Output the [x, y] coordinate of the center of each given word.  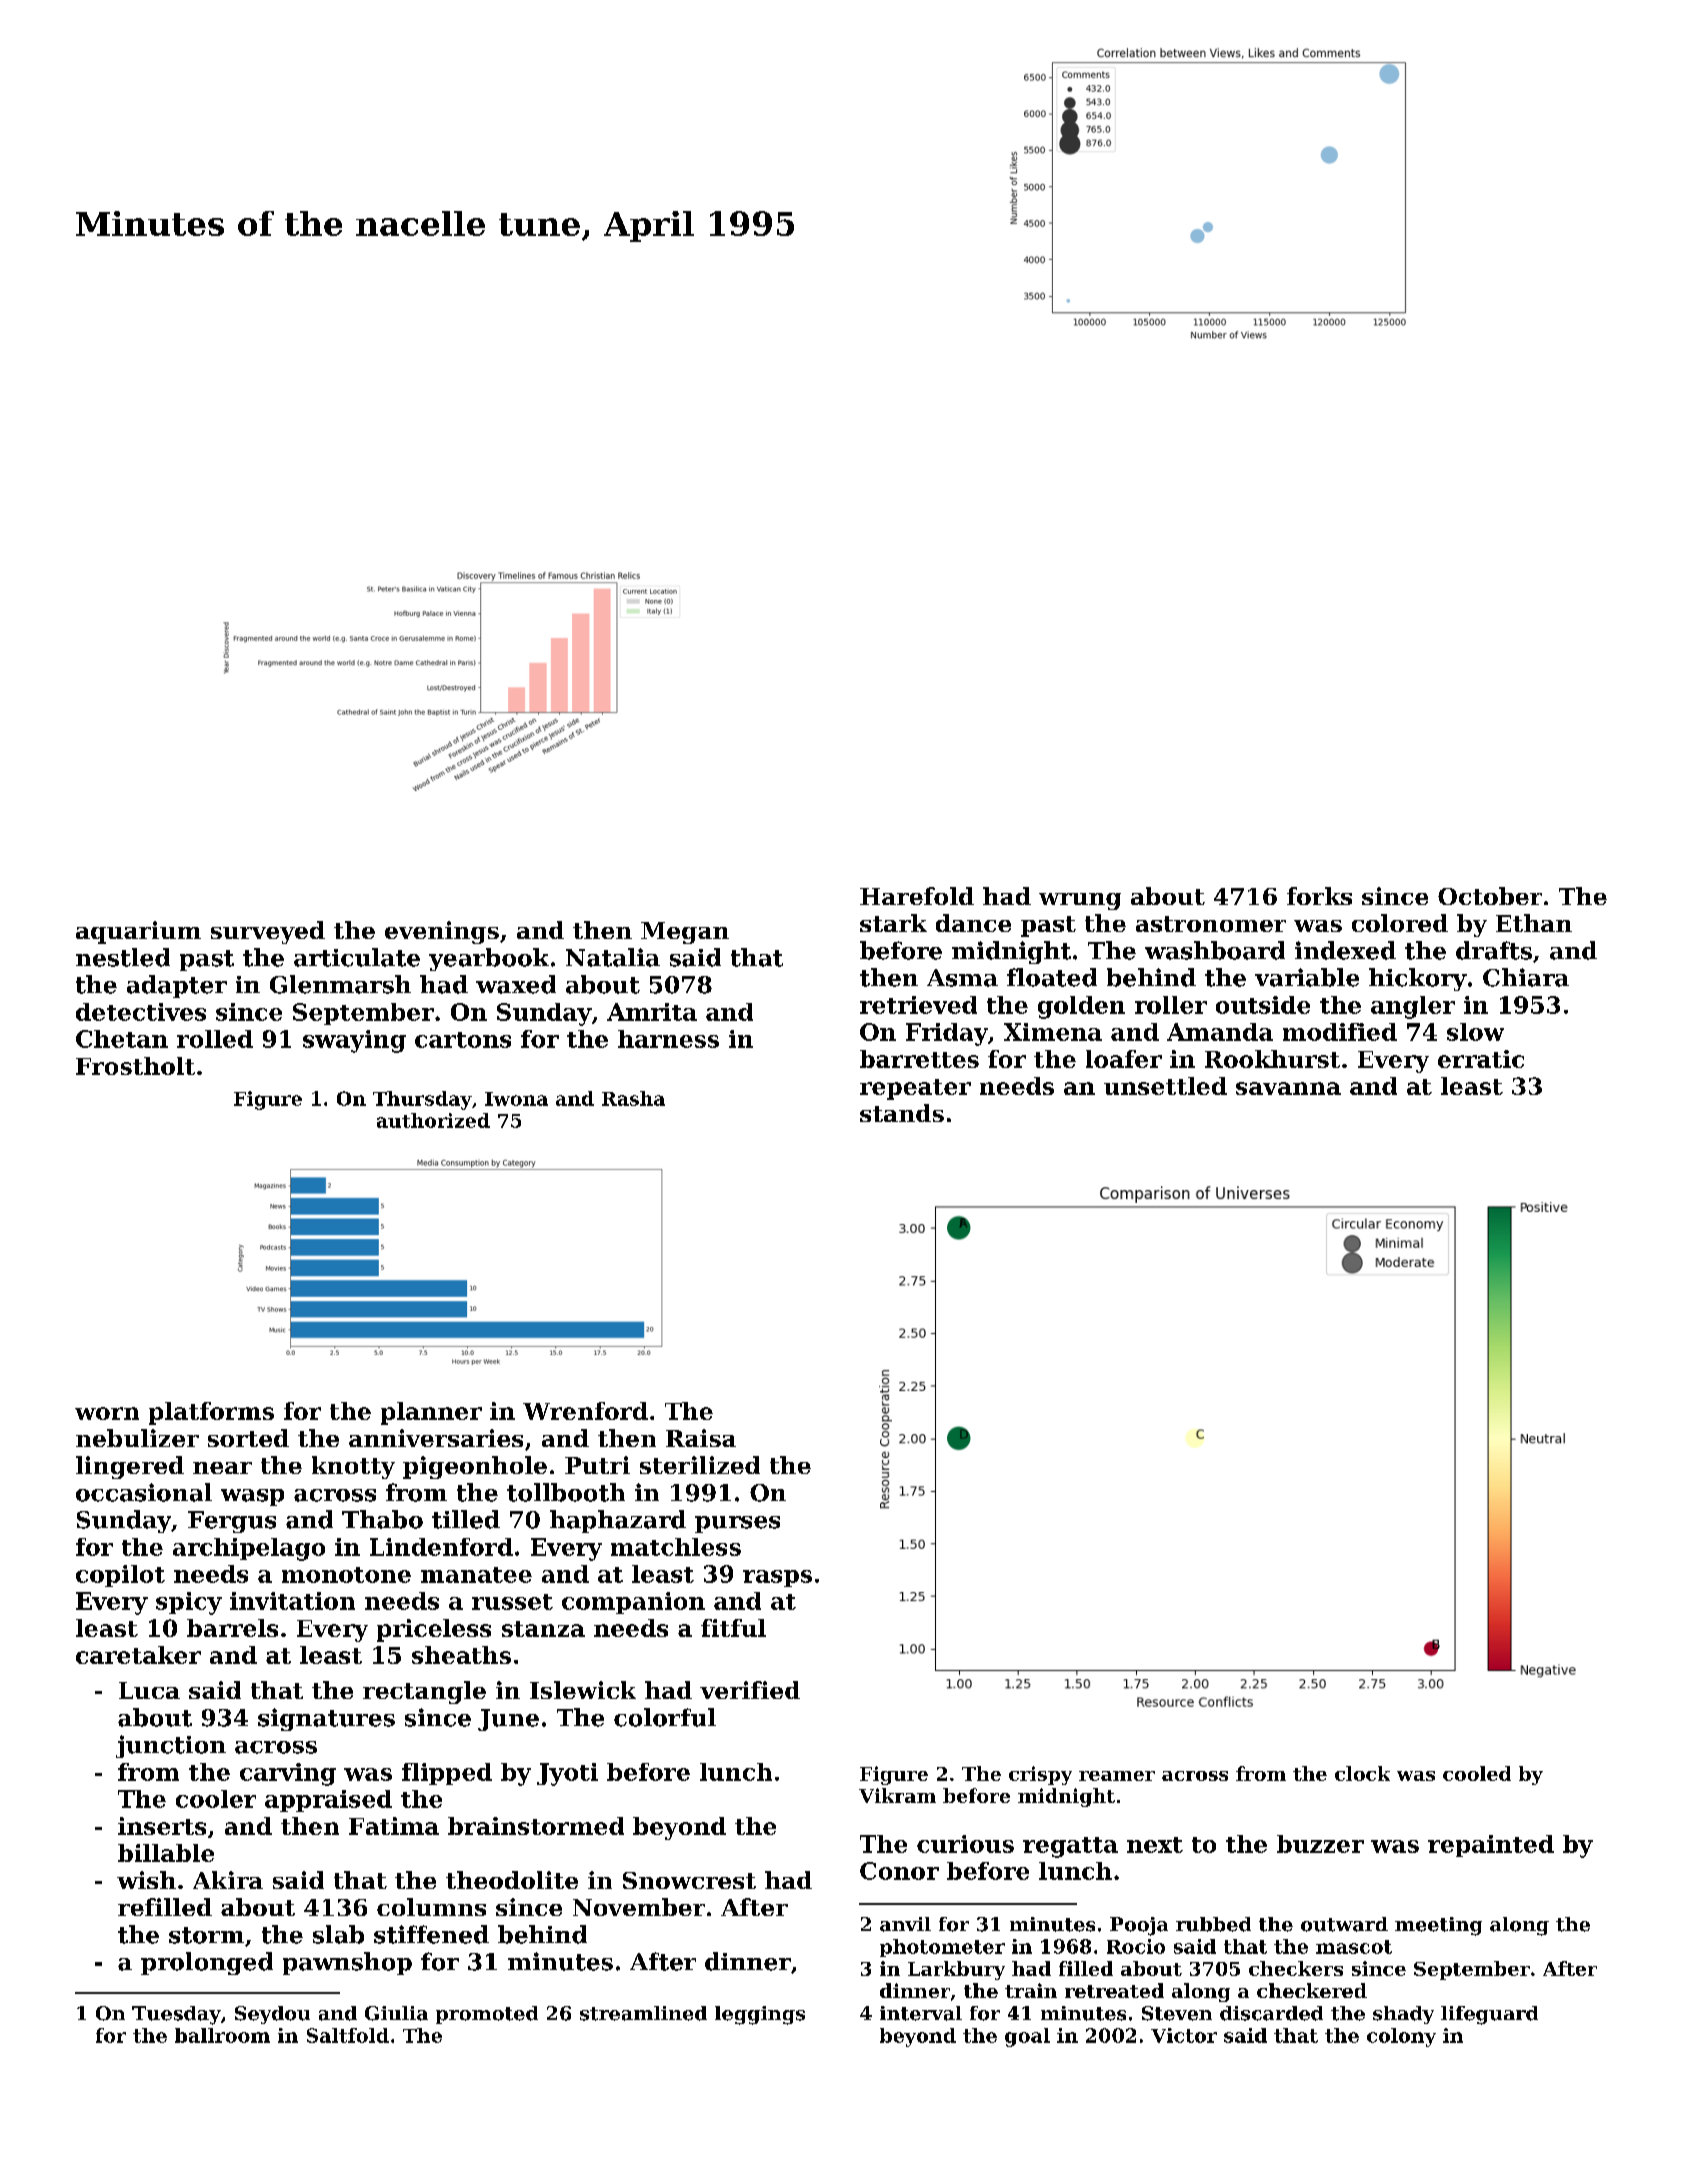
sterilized [700, 1465]
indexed [1345, 950]
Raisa [701, 1438]
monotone [346, 1575]
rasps [777, 1578]
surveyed [268, 932]
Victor [1184, 2035]
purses [737, 1524]
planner [431, 1413]
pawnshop [347, 1963]
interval [921, 2013]
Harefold [917, 896]
